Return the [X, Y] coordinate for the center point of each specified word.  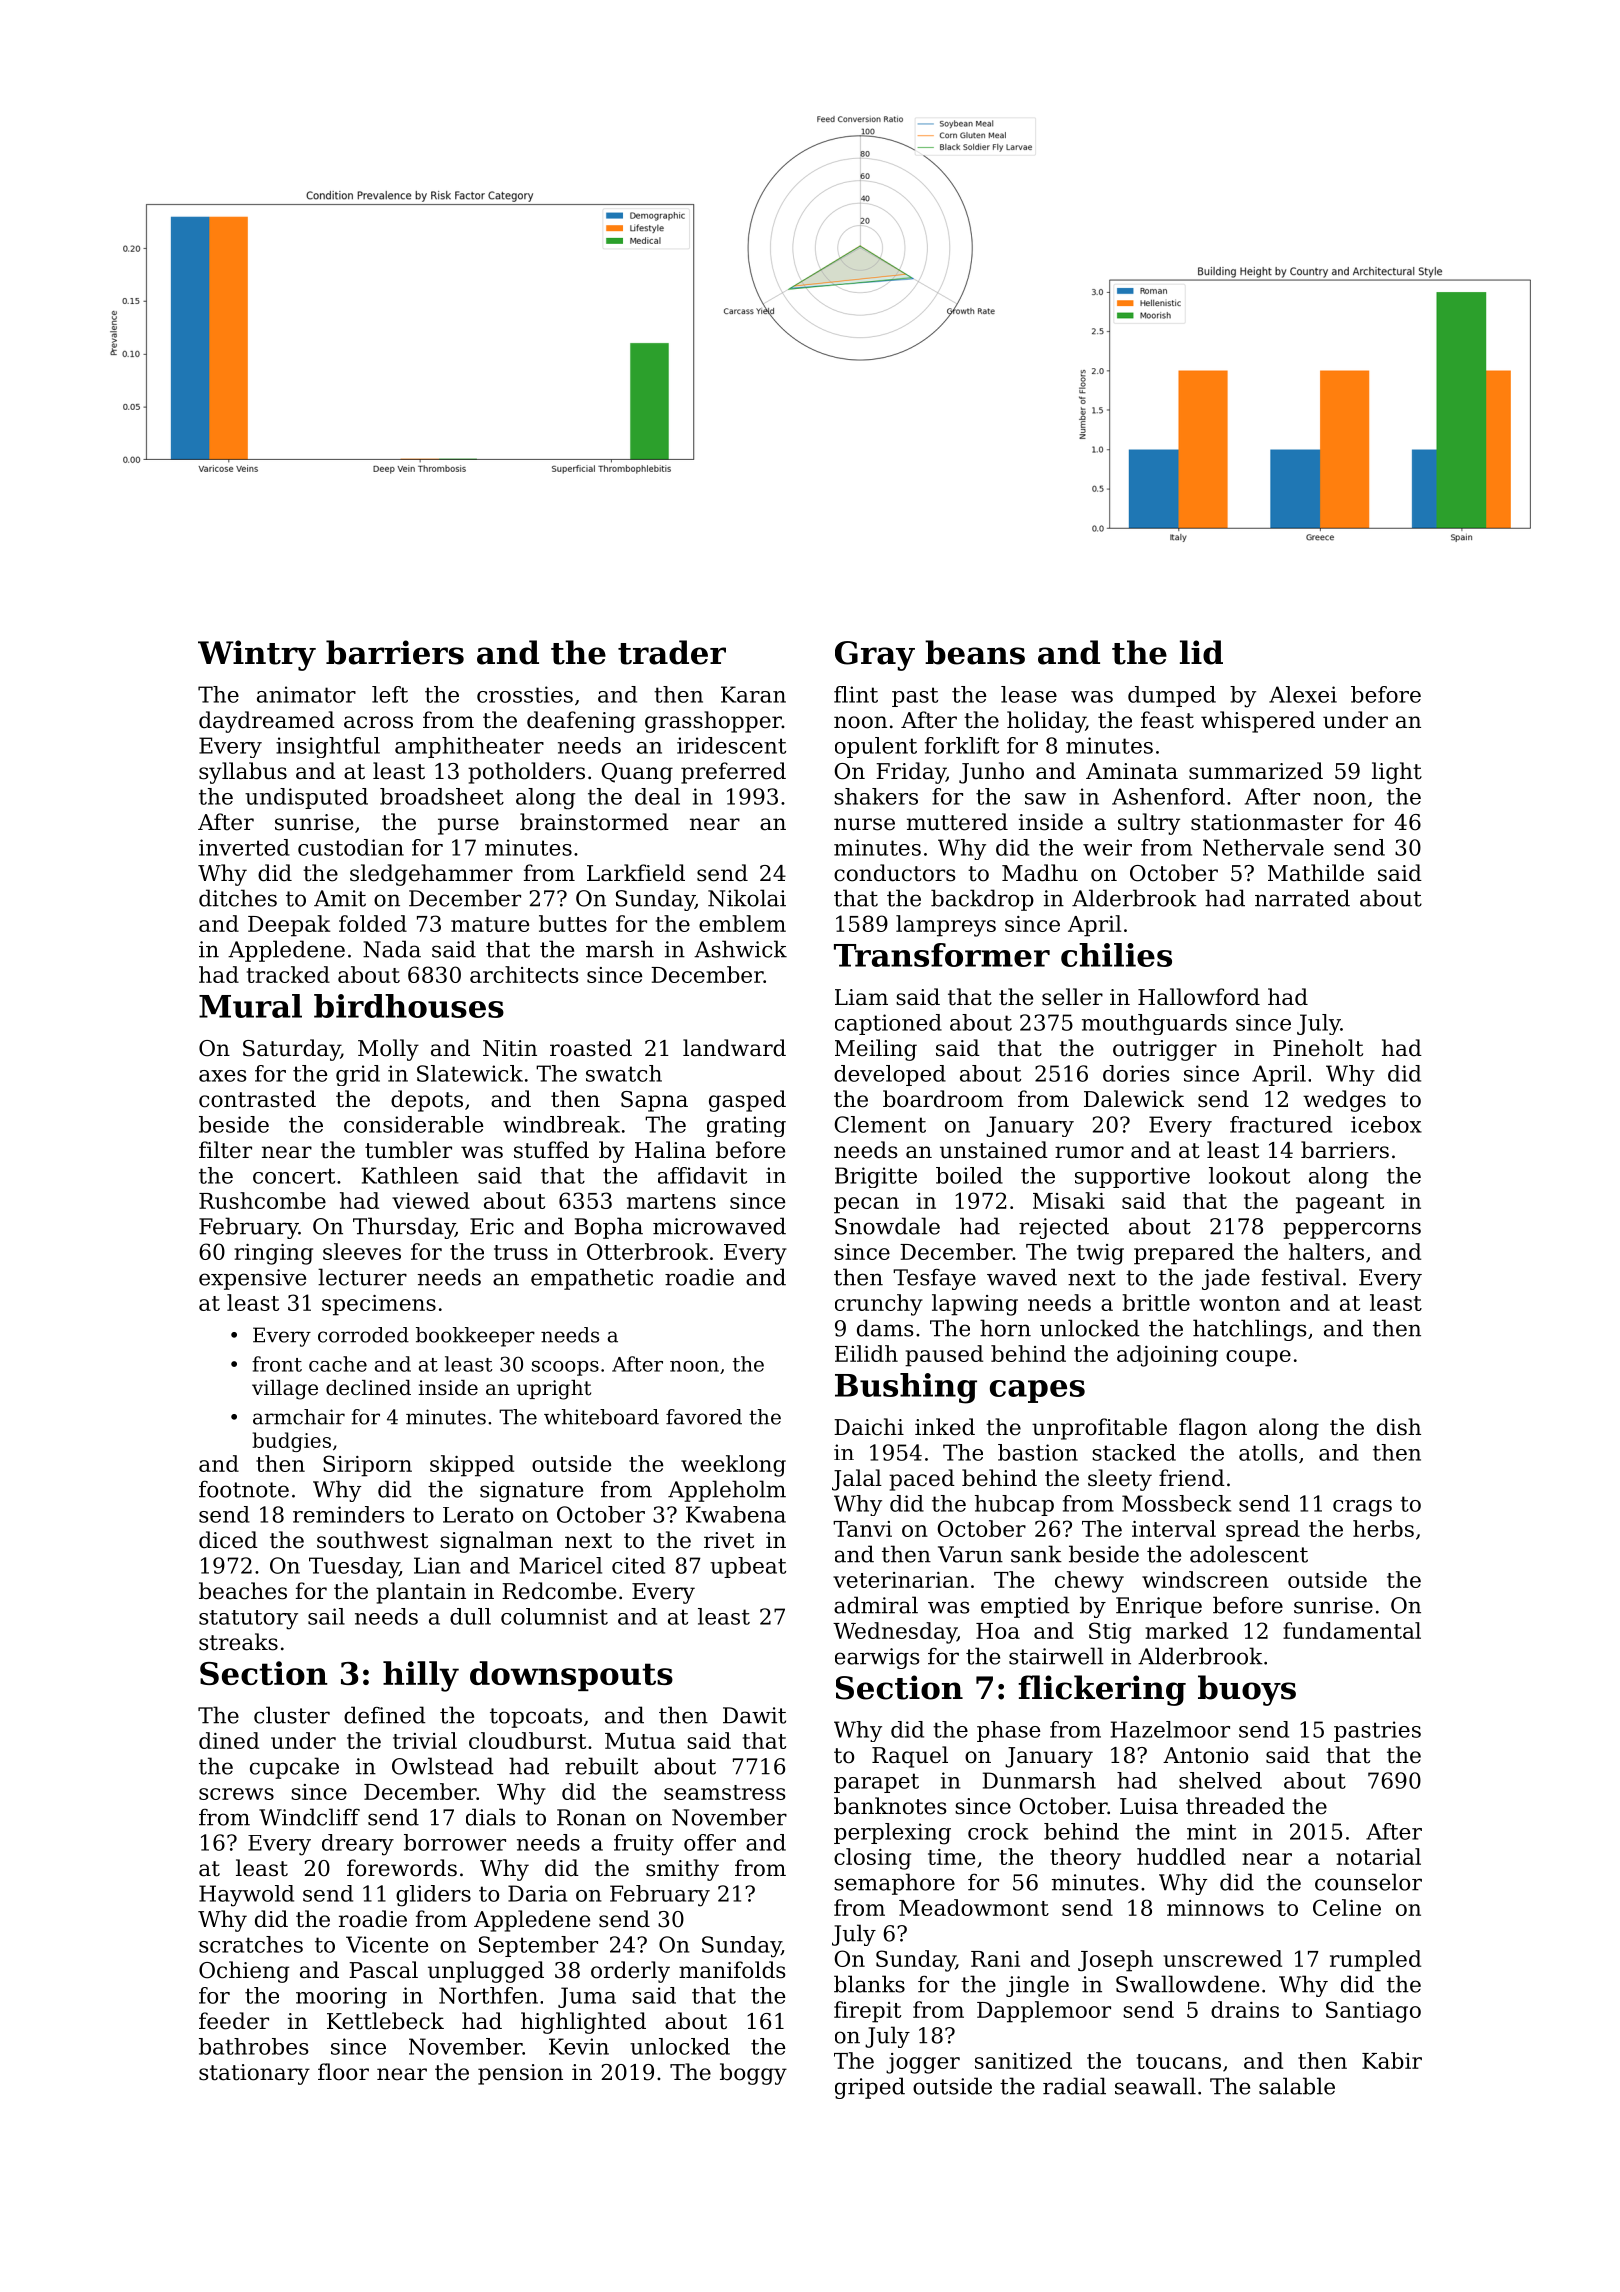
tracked [288, 974]
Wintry [257, 655]
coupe [1258, 1358]
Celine [1347, 1907]
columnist [554, 1616]
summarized [1256, 771]
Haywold [246, 1896]
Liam [861, 997]
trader [672, 652]
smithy [682, 1870]
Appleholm [727, 1491]
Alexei [1303, 694]
